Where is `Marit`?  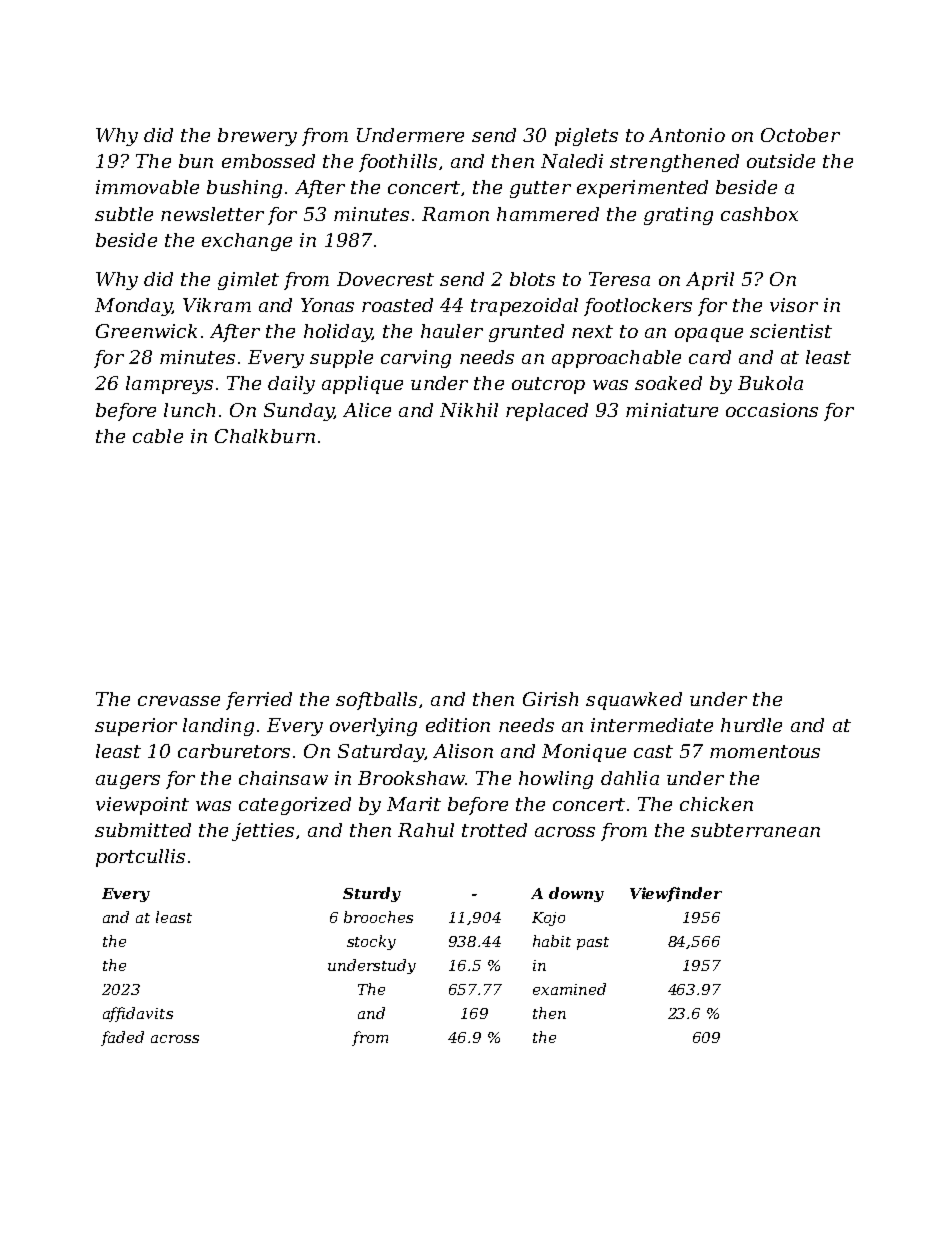
Marit is located at coordinates (414, 804).
